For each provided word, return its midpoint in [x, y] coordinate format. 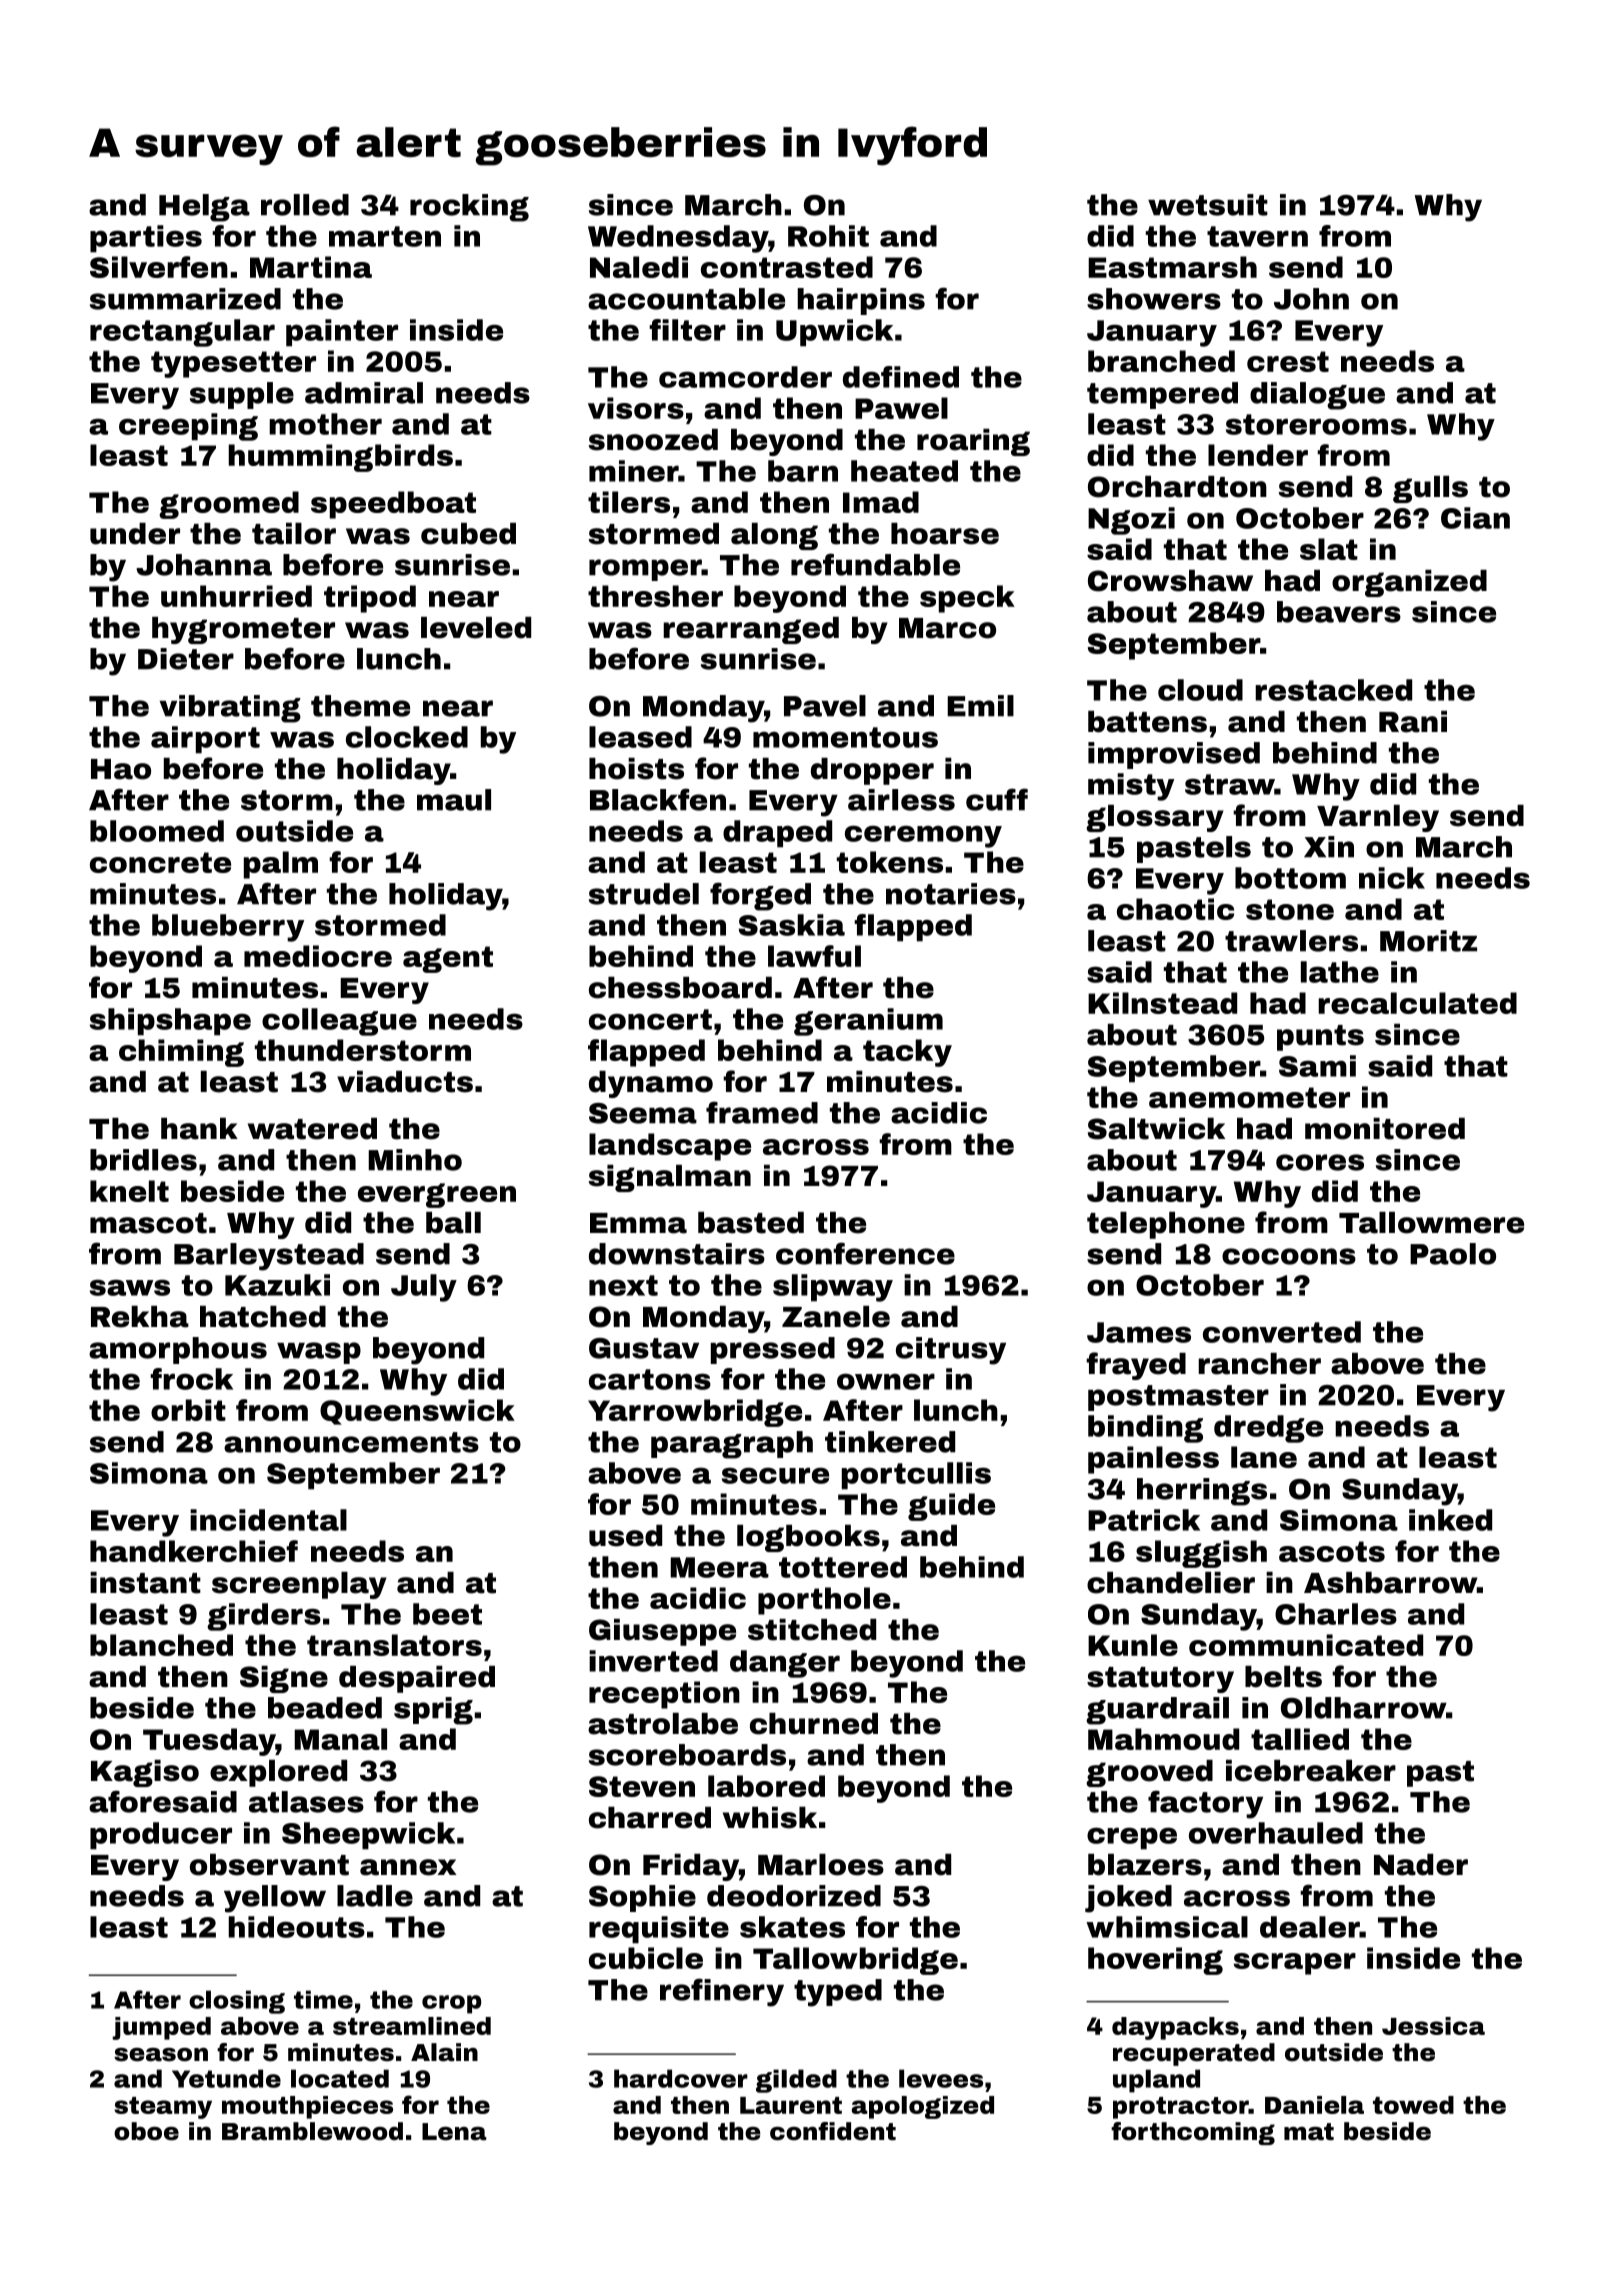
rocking [469, 208]
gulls [1430, 489]
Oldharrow [1363, 1708]
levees [941, 2078]
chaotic [1175, 909]
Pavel [825, 706]
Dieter [186, 659]
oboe [146, 2131]
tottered [843, 1567]
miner [633, 471]
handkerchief [194, 1551]
